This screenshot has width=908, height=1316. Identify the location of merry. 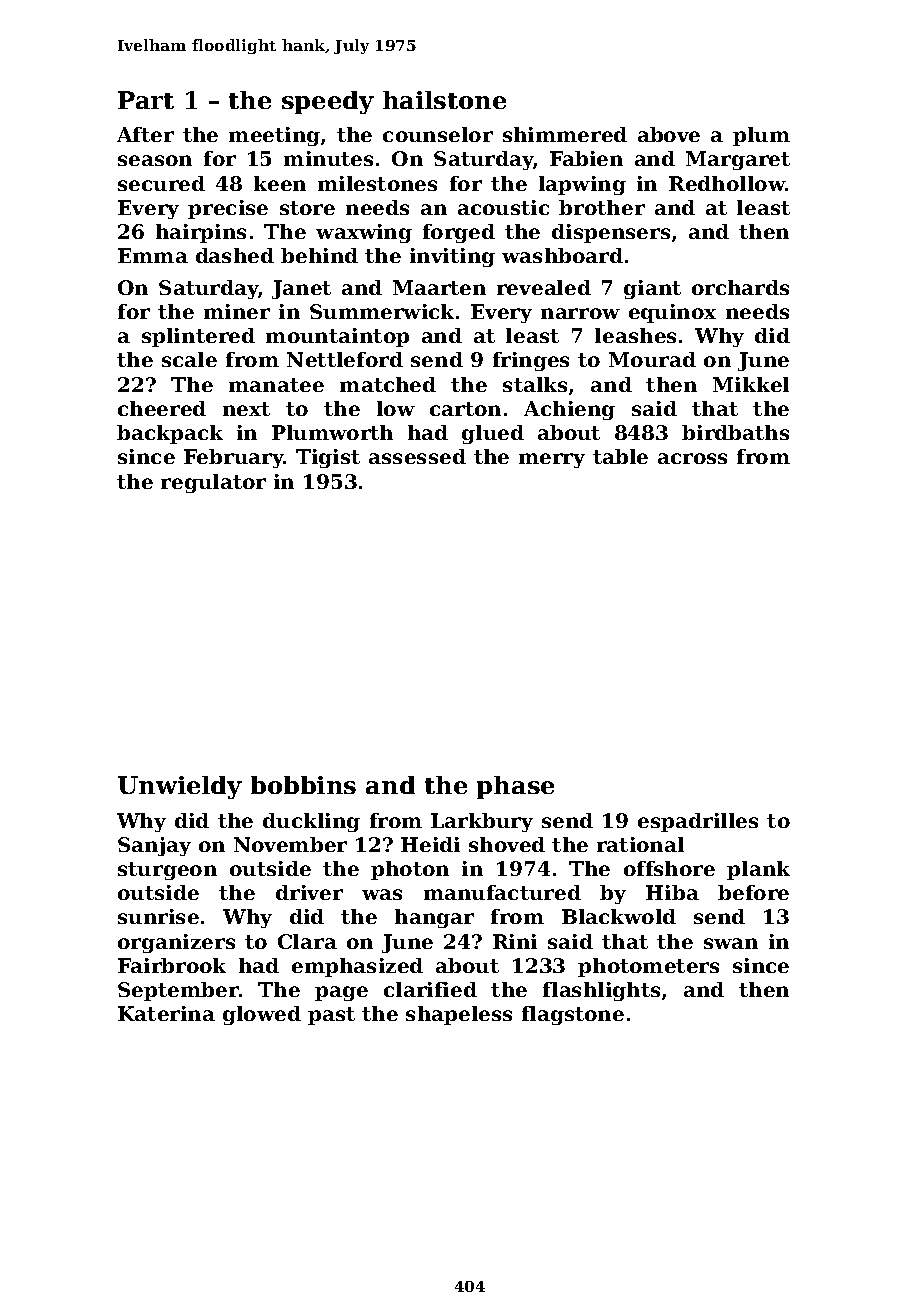
(552, 460).
